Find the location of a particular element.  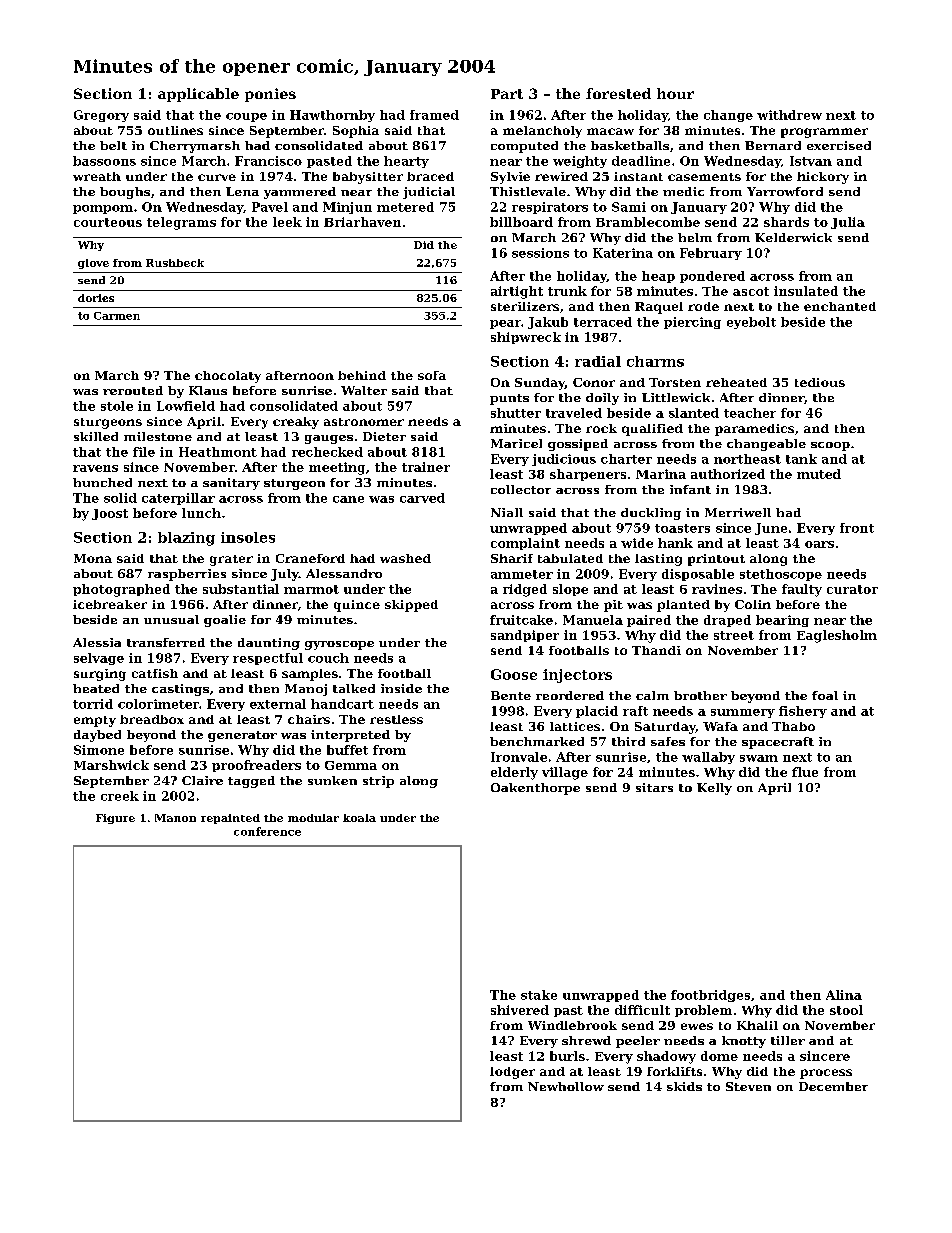

stake is located at coordinates (539, 995).
